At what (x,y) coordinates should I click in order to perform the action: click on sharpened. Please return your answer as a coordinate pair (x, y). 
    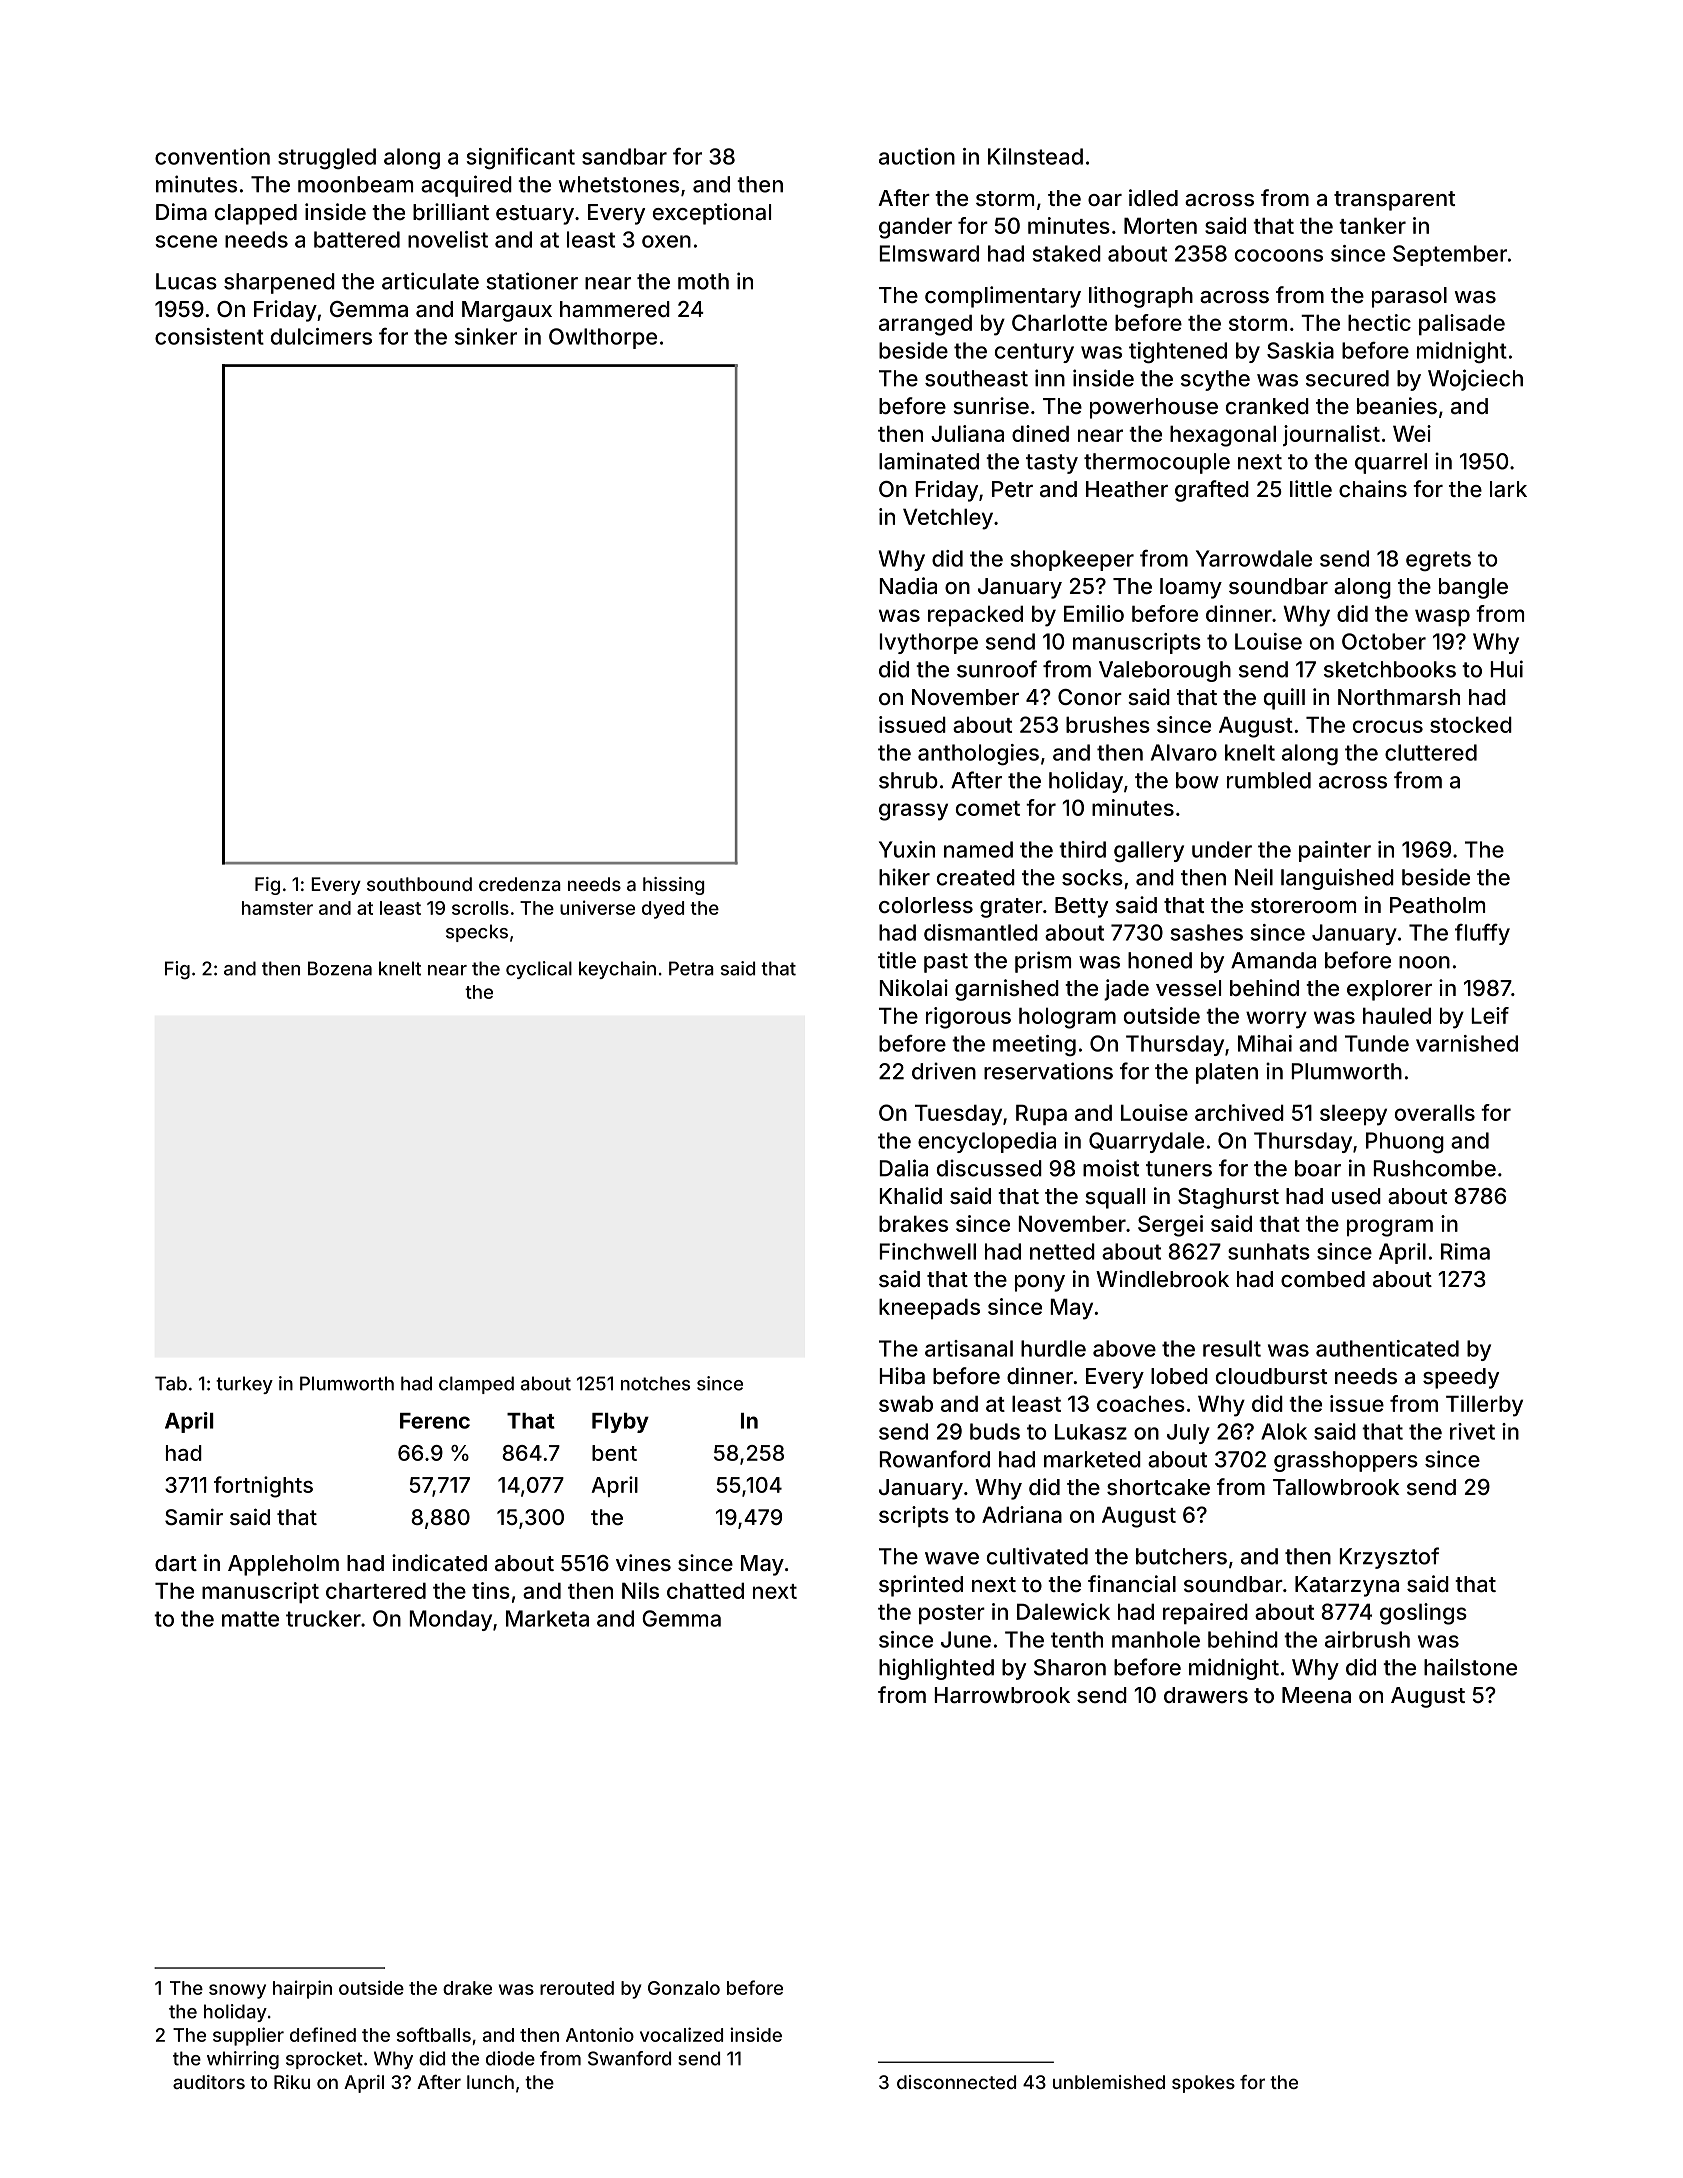
    Looking at the image, I should click on (279, 283).
